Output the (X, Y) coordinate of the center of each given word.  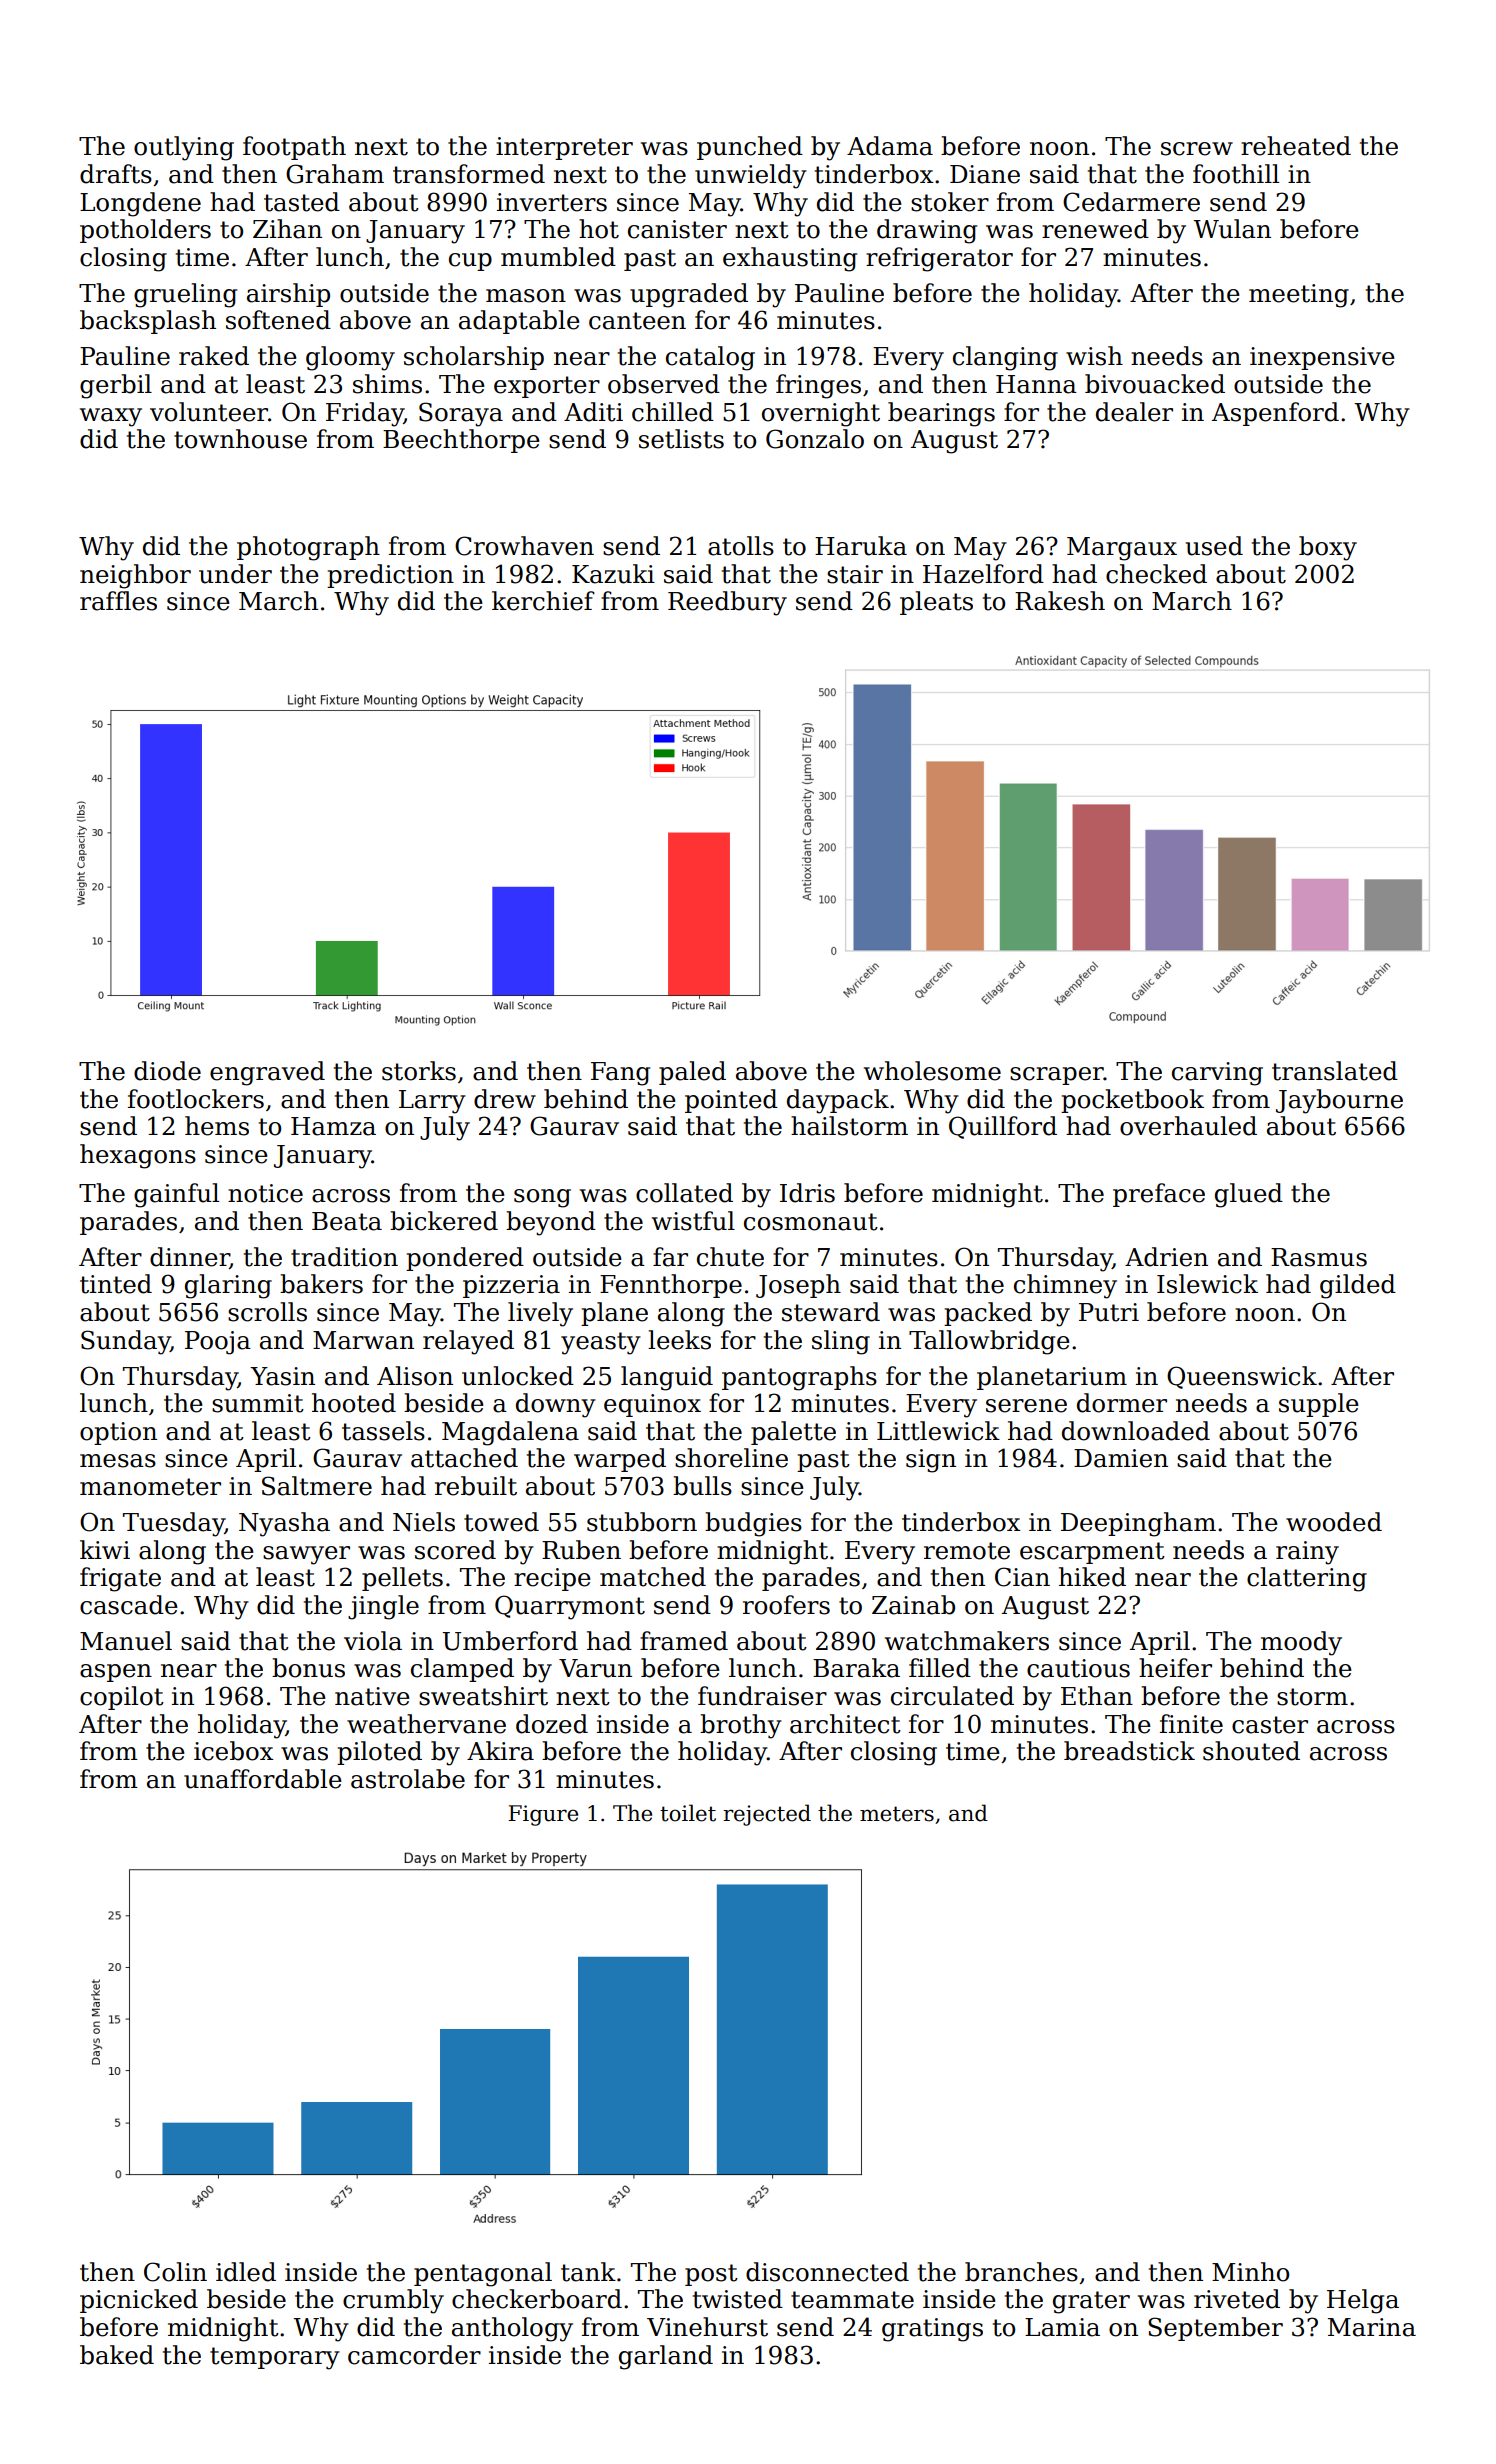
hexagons (138, 1156)
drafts (116, 174)
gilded (1358, 1286)
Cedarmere (1131, 202)
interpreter (564, 148)
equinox (652, 1405)
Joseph (798, 1286)
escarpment (1092, 1553)
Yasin (282, 1376)
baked (117, 2355)
